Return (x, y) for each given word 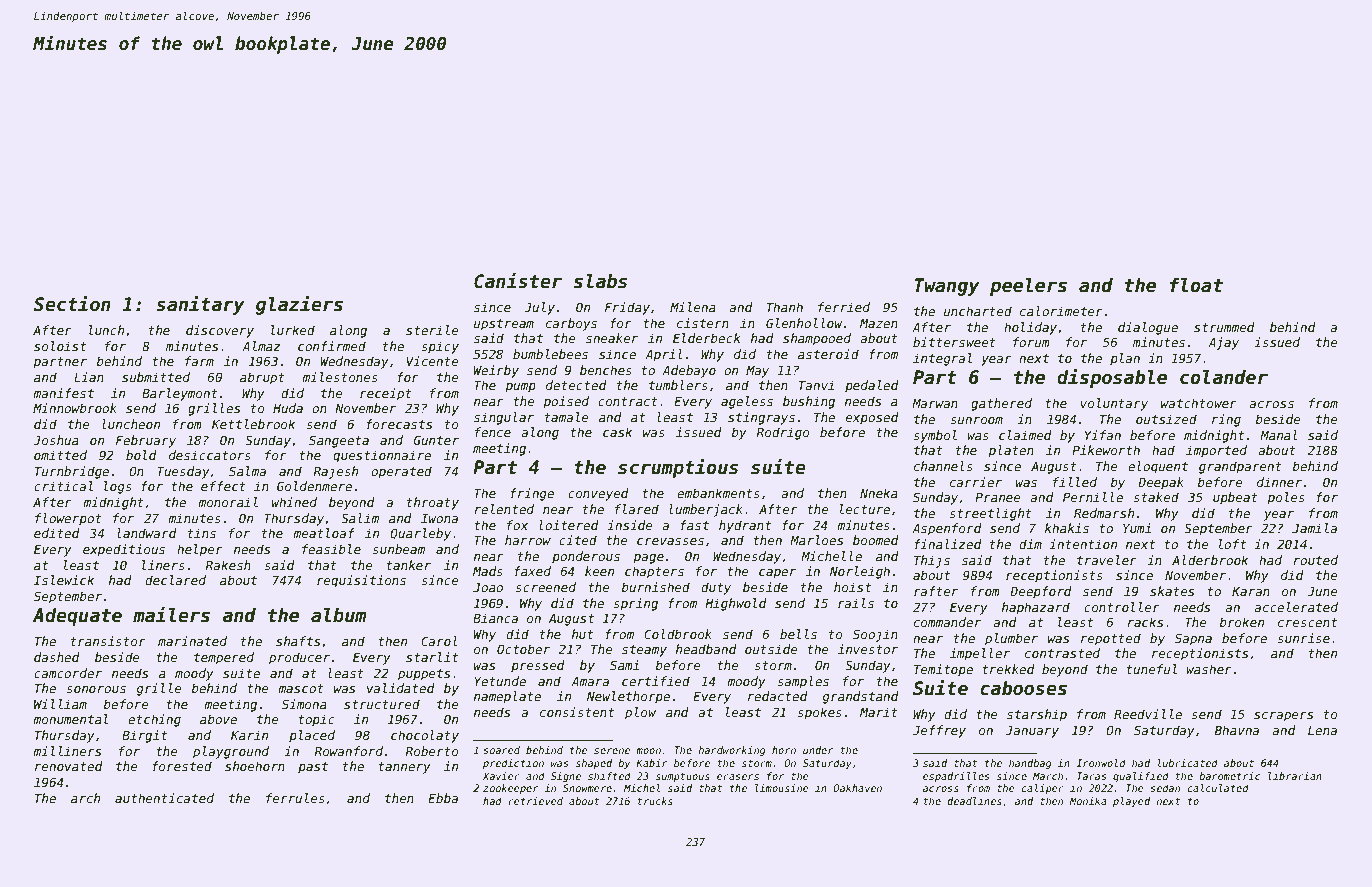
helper (200, 550)
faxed (532, 571)
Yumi (1137, 528)
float (1196, 285)
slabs (600, 281)
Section (72, 304)
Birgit (144, 736)
